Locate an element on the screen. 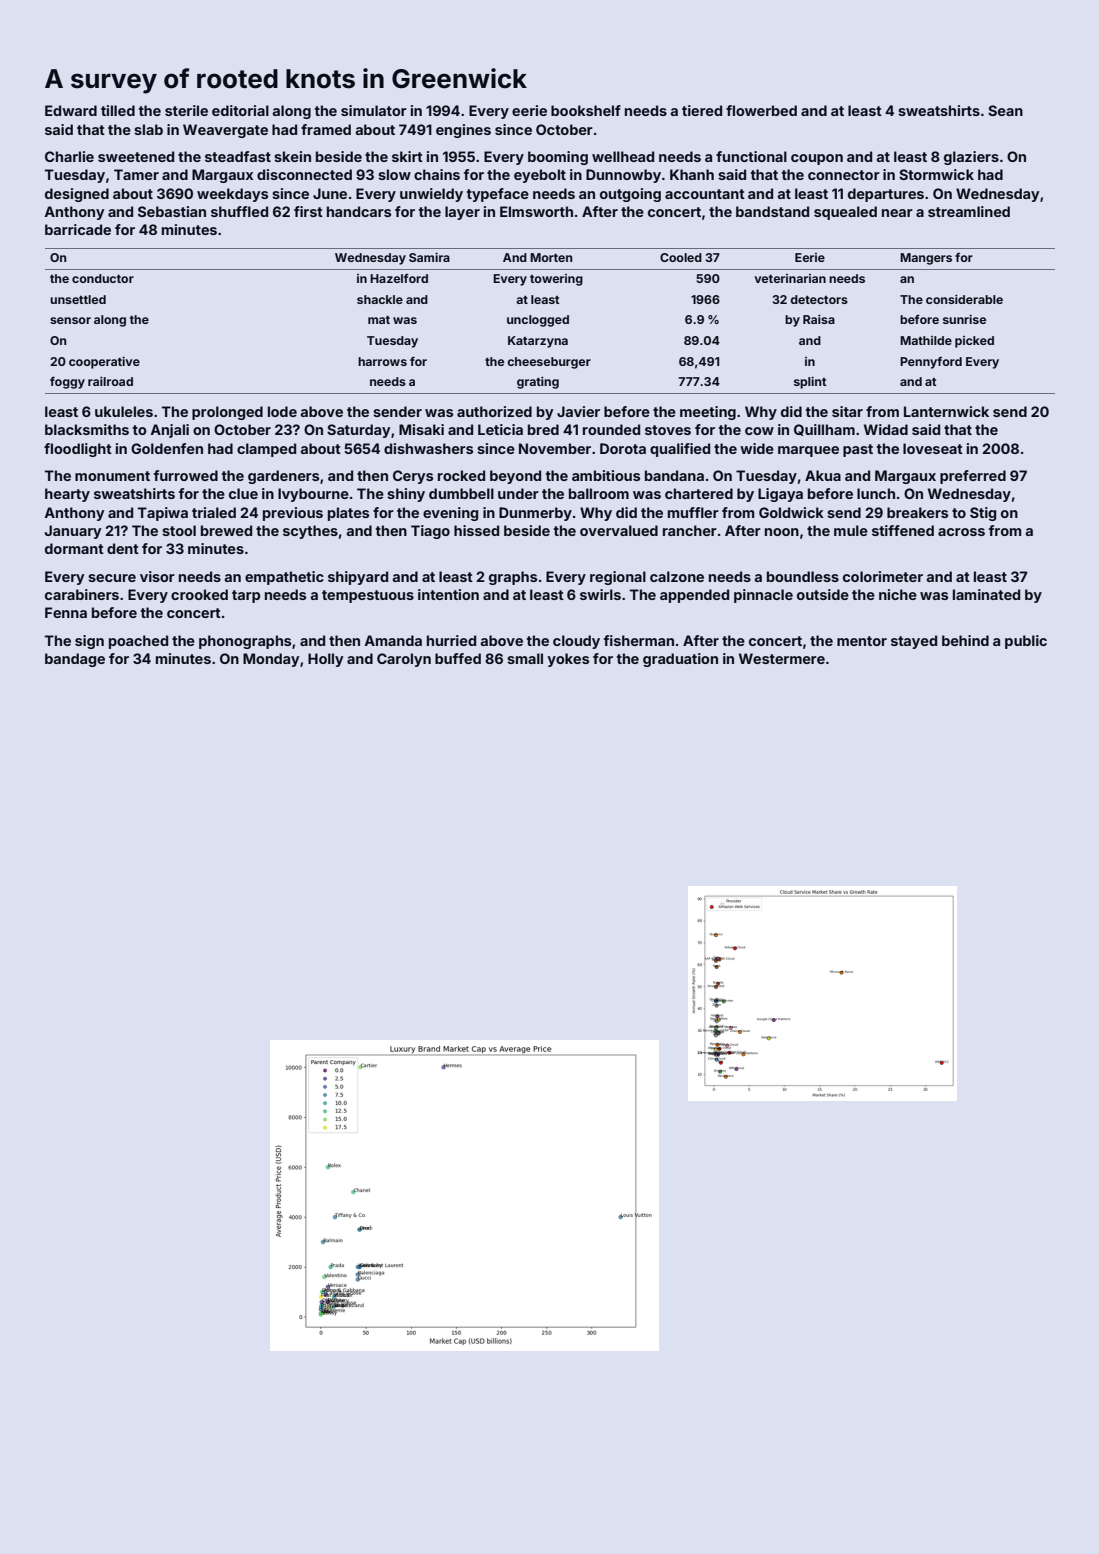 The height and width of the screenshot is (1554, 1099). Mangers is located at coordinates (926, 259).
